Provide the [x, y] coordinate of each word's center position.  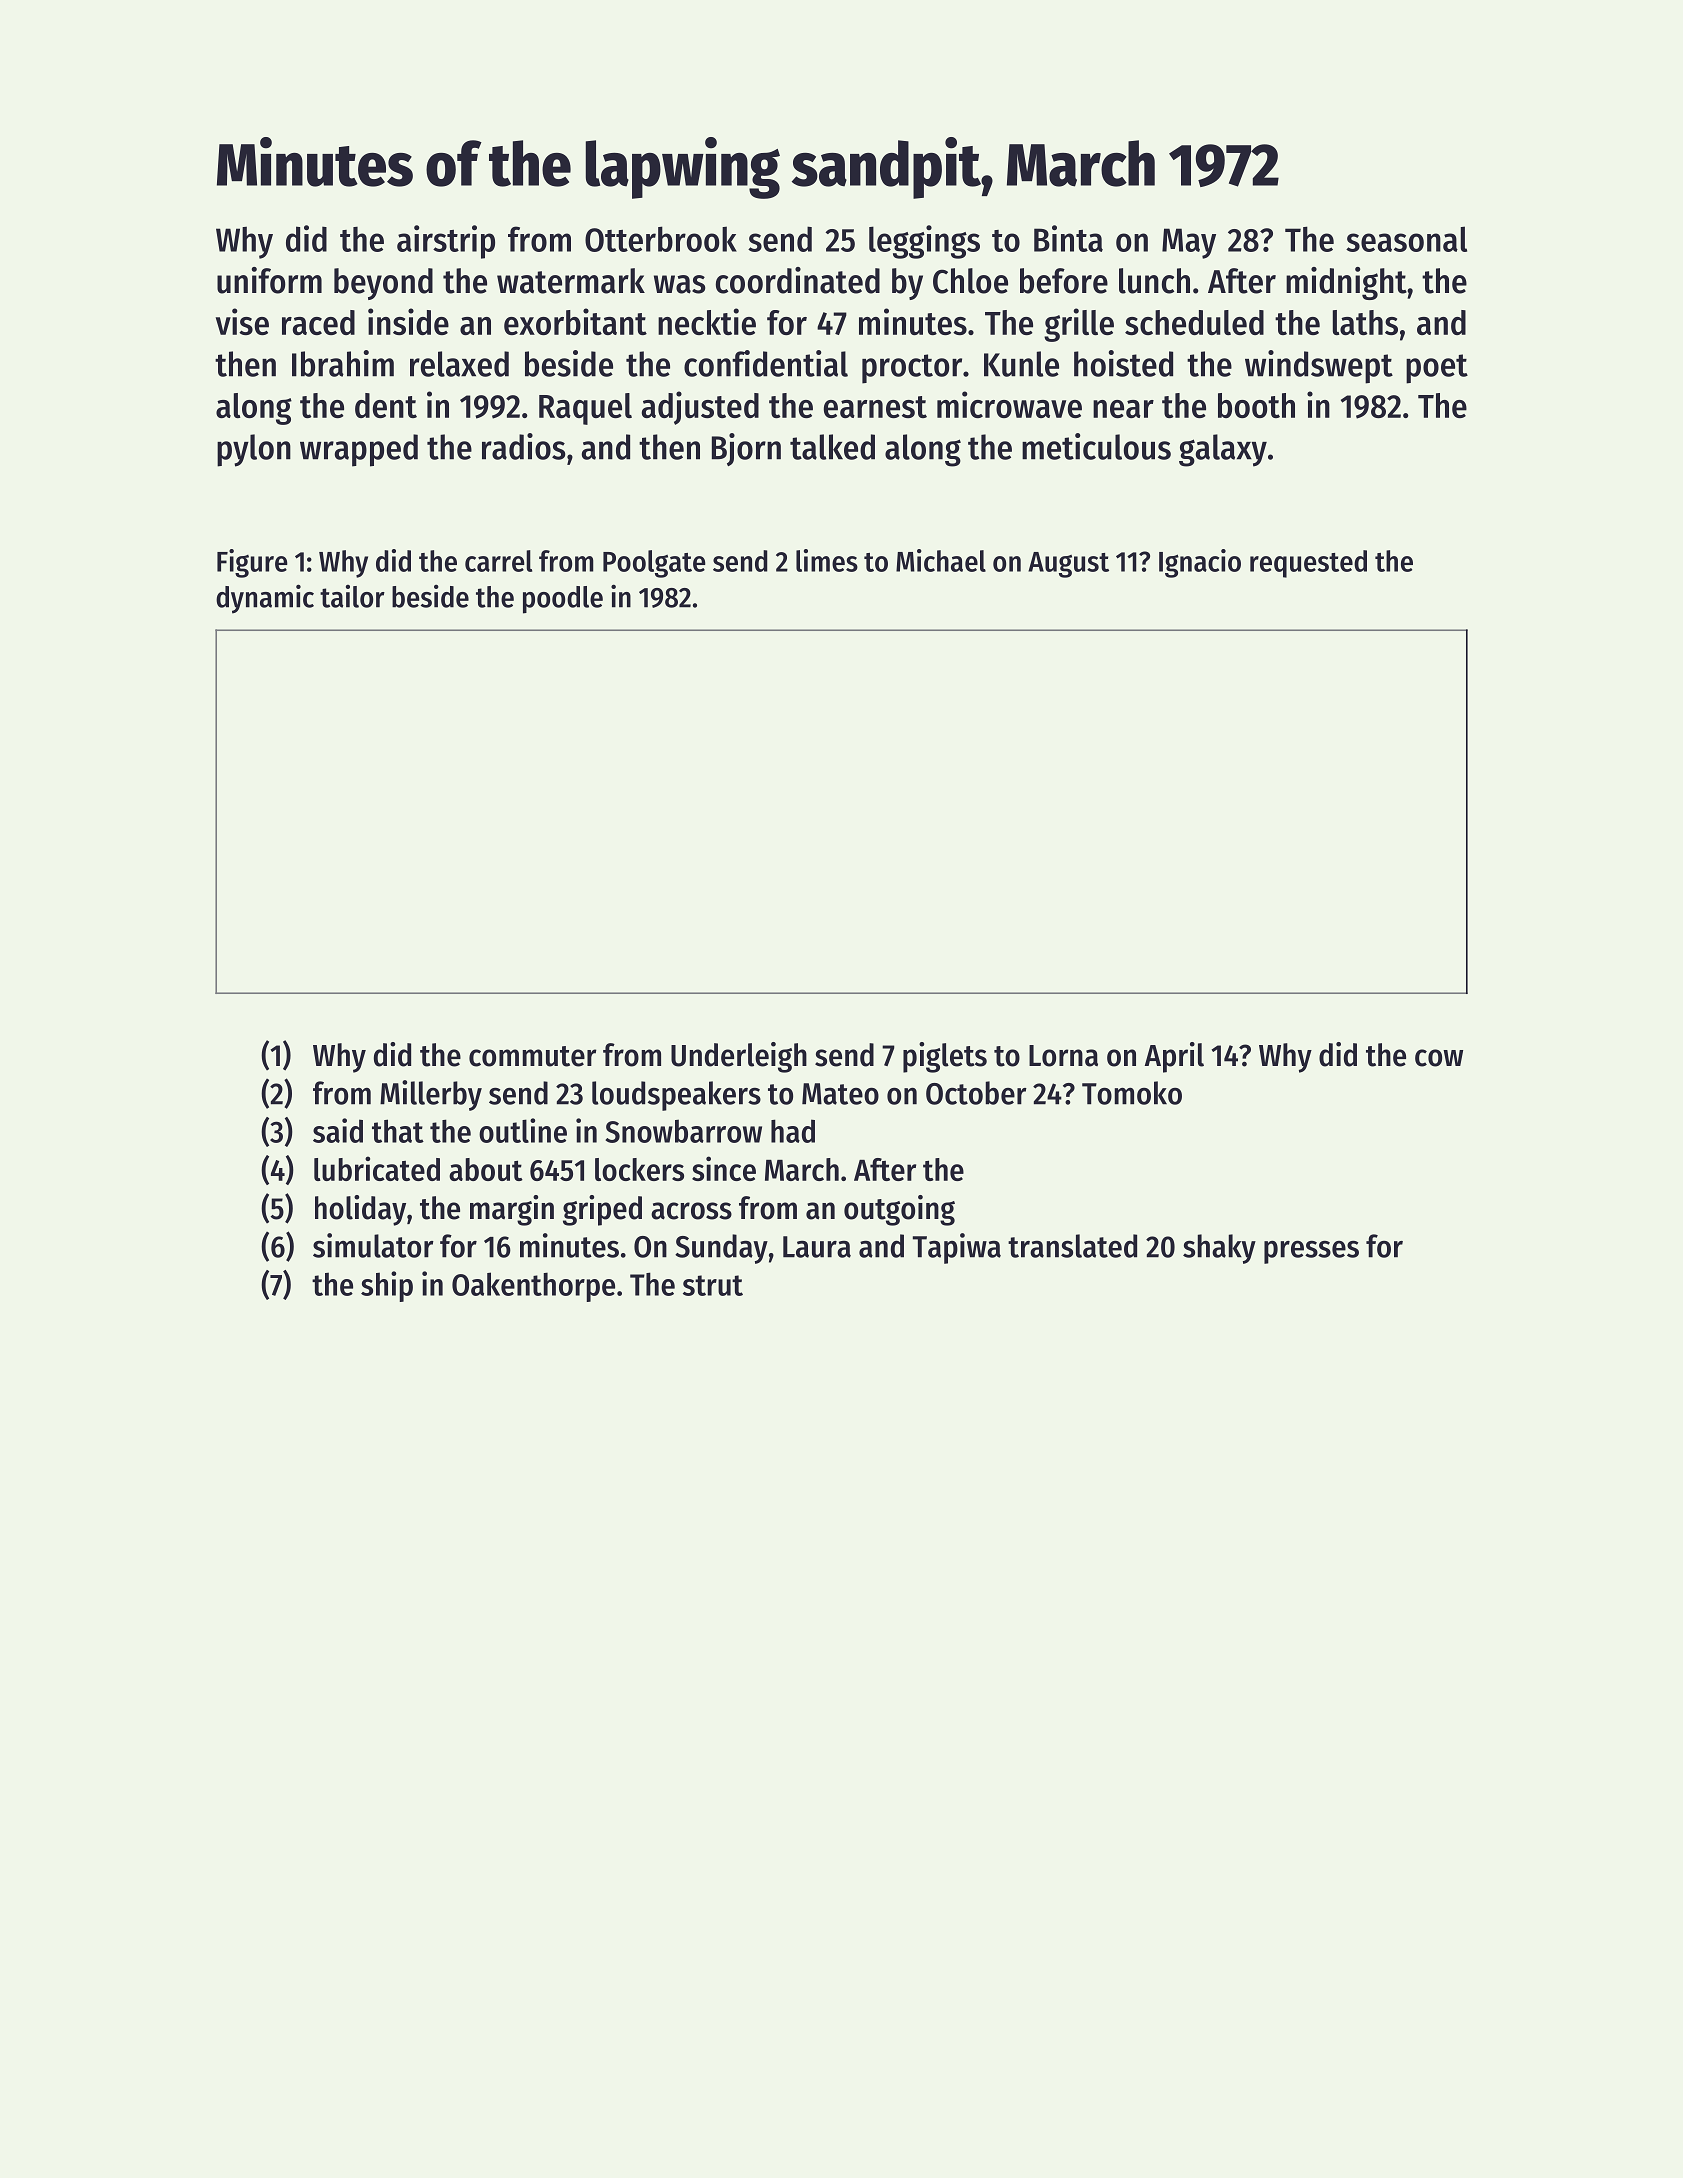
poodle [563, 600]
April [1174, 1057]
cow [1439, 1058]
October [976, 1093]
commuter [532, 1056]
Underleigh [739, 1057]
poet [1437, 369]
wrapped [359, 450]
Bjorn [746, 449]
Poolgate [654, 564]
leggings [924, 242]
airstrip [446, 242]
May [1189, 243]
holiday [360, 1210]
